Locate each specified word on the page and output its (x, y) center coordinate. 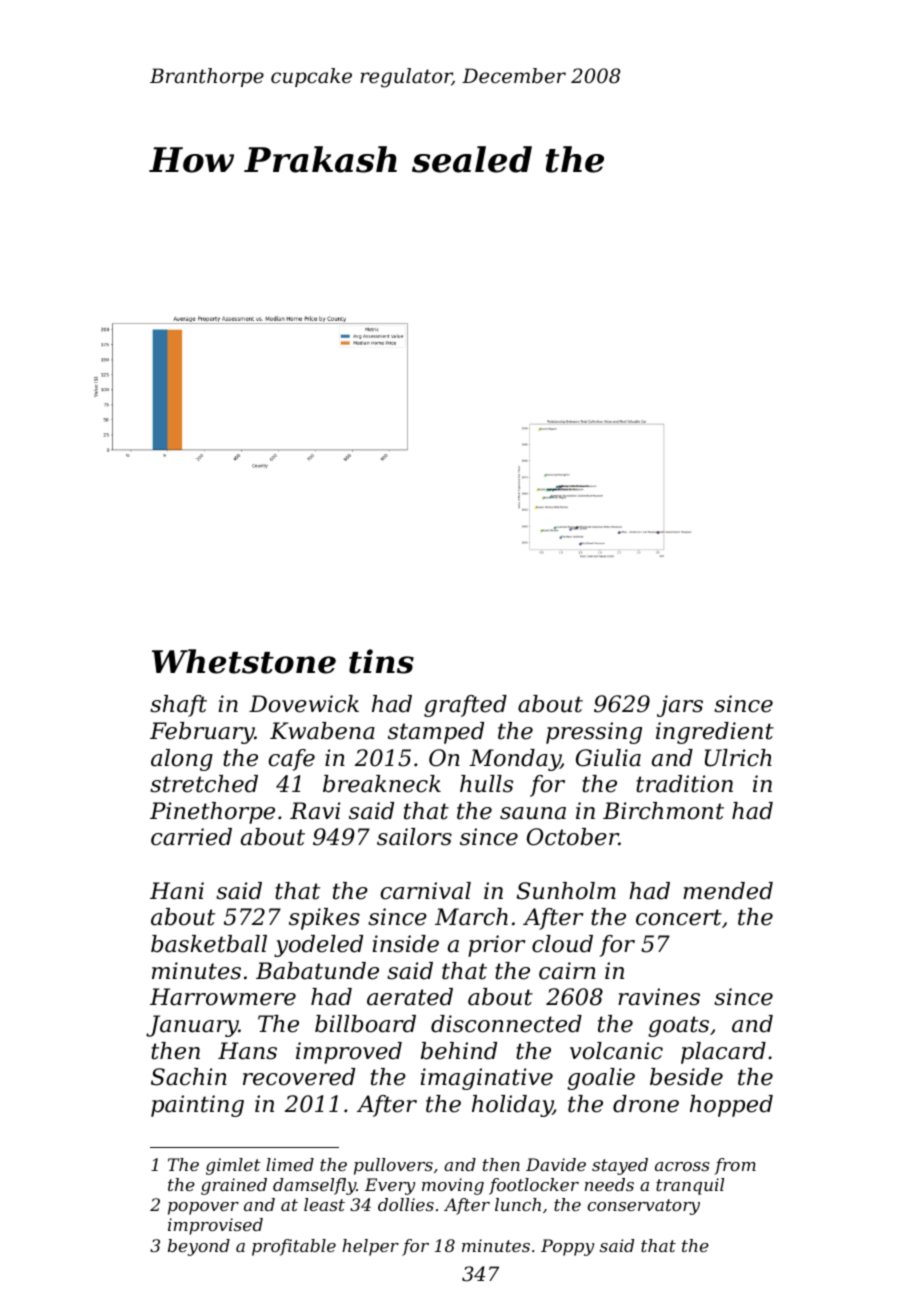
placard (723, 1053)
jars (680, 706)
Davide (556, 1164)
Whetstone (244, 661)
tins (381, 661)
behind (459, 1051)
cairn (567, 971)
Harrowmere (223, 997)
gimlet (233, 1166)
